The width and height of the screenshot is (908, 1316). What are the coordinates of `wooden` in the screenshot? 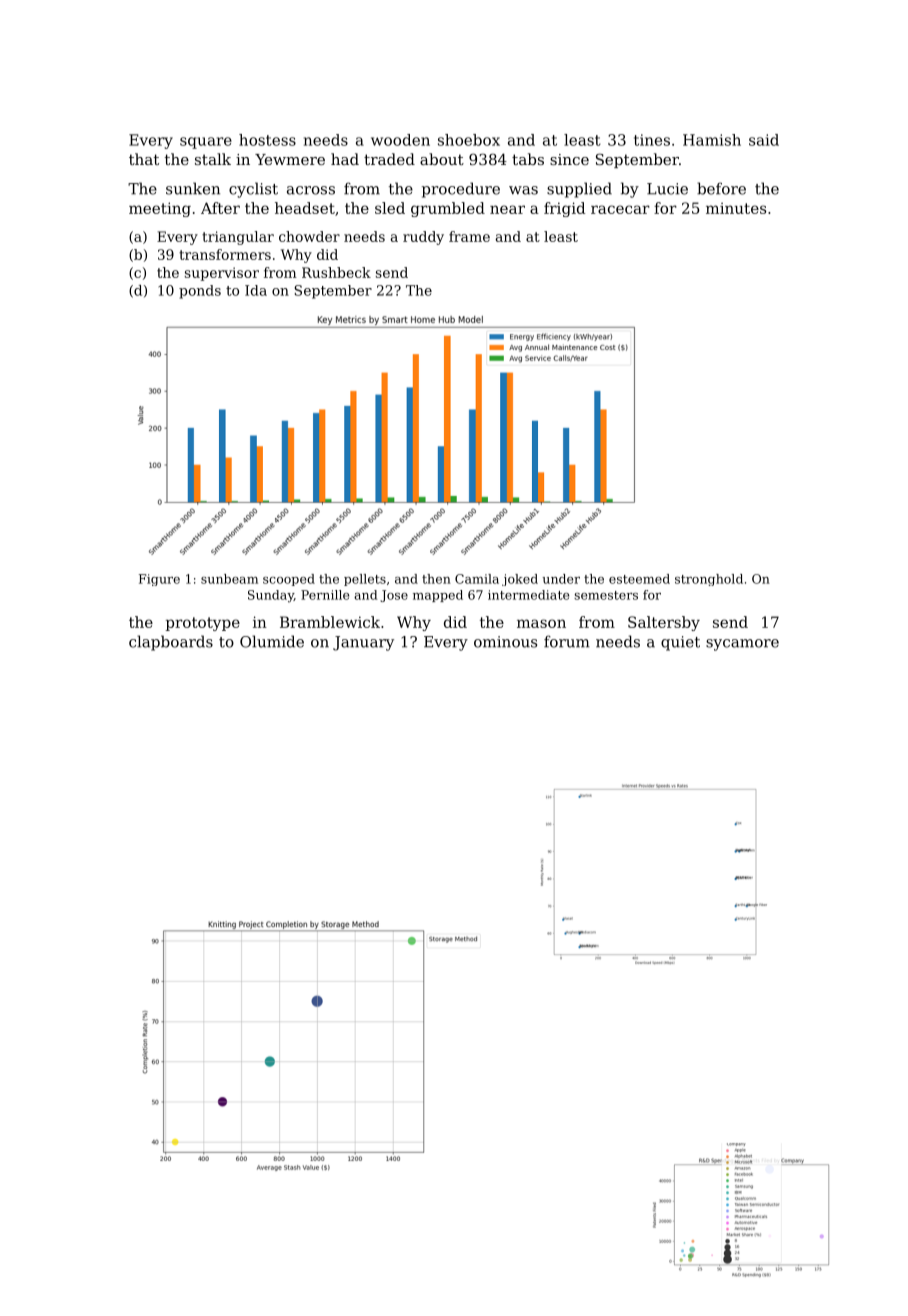 It's located at (400, 140).
